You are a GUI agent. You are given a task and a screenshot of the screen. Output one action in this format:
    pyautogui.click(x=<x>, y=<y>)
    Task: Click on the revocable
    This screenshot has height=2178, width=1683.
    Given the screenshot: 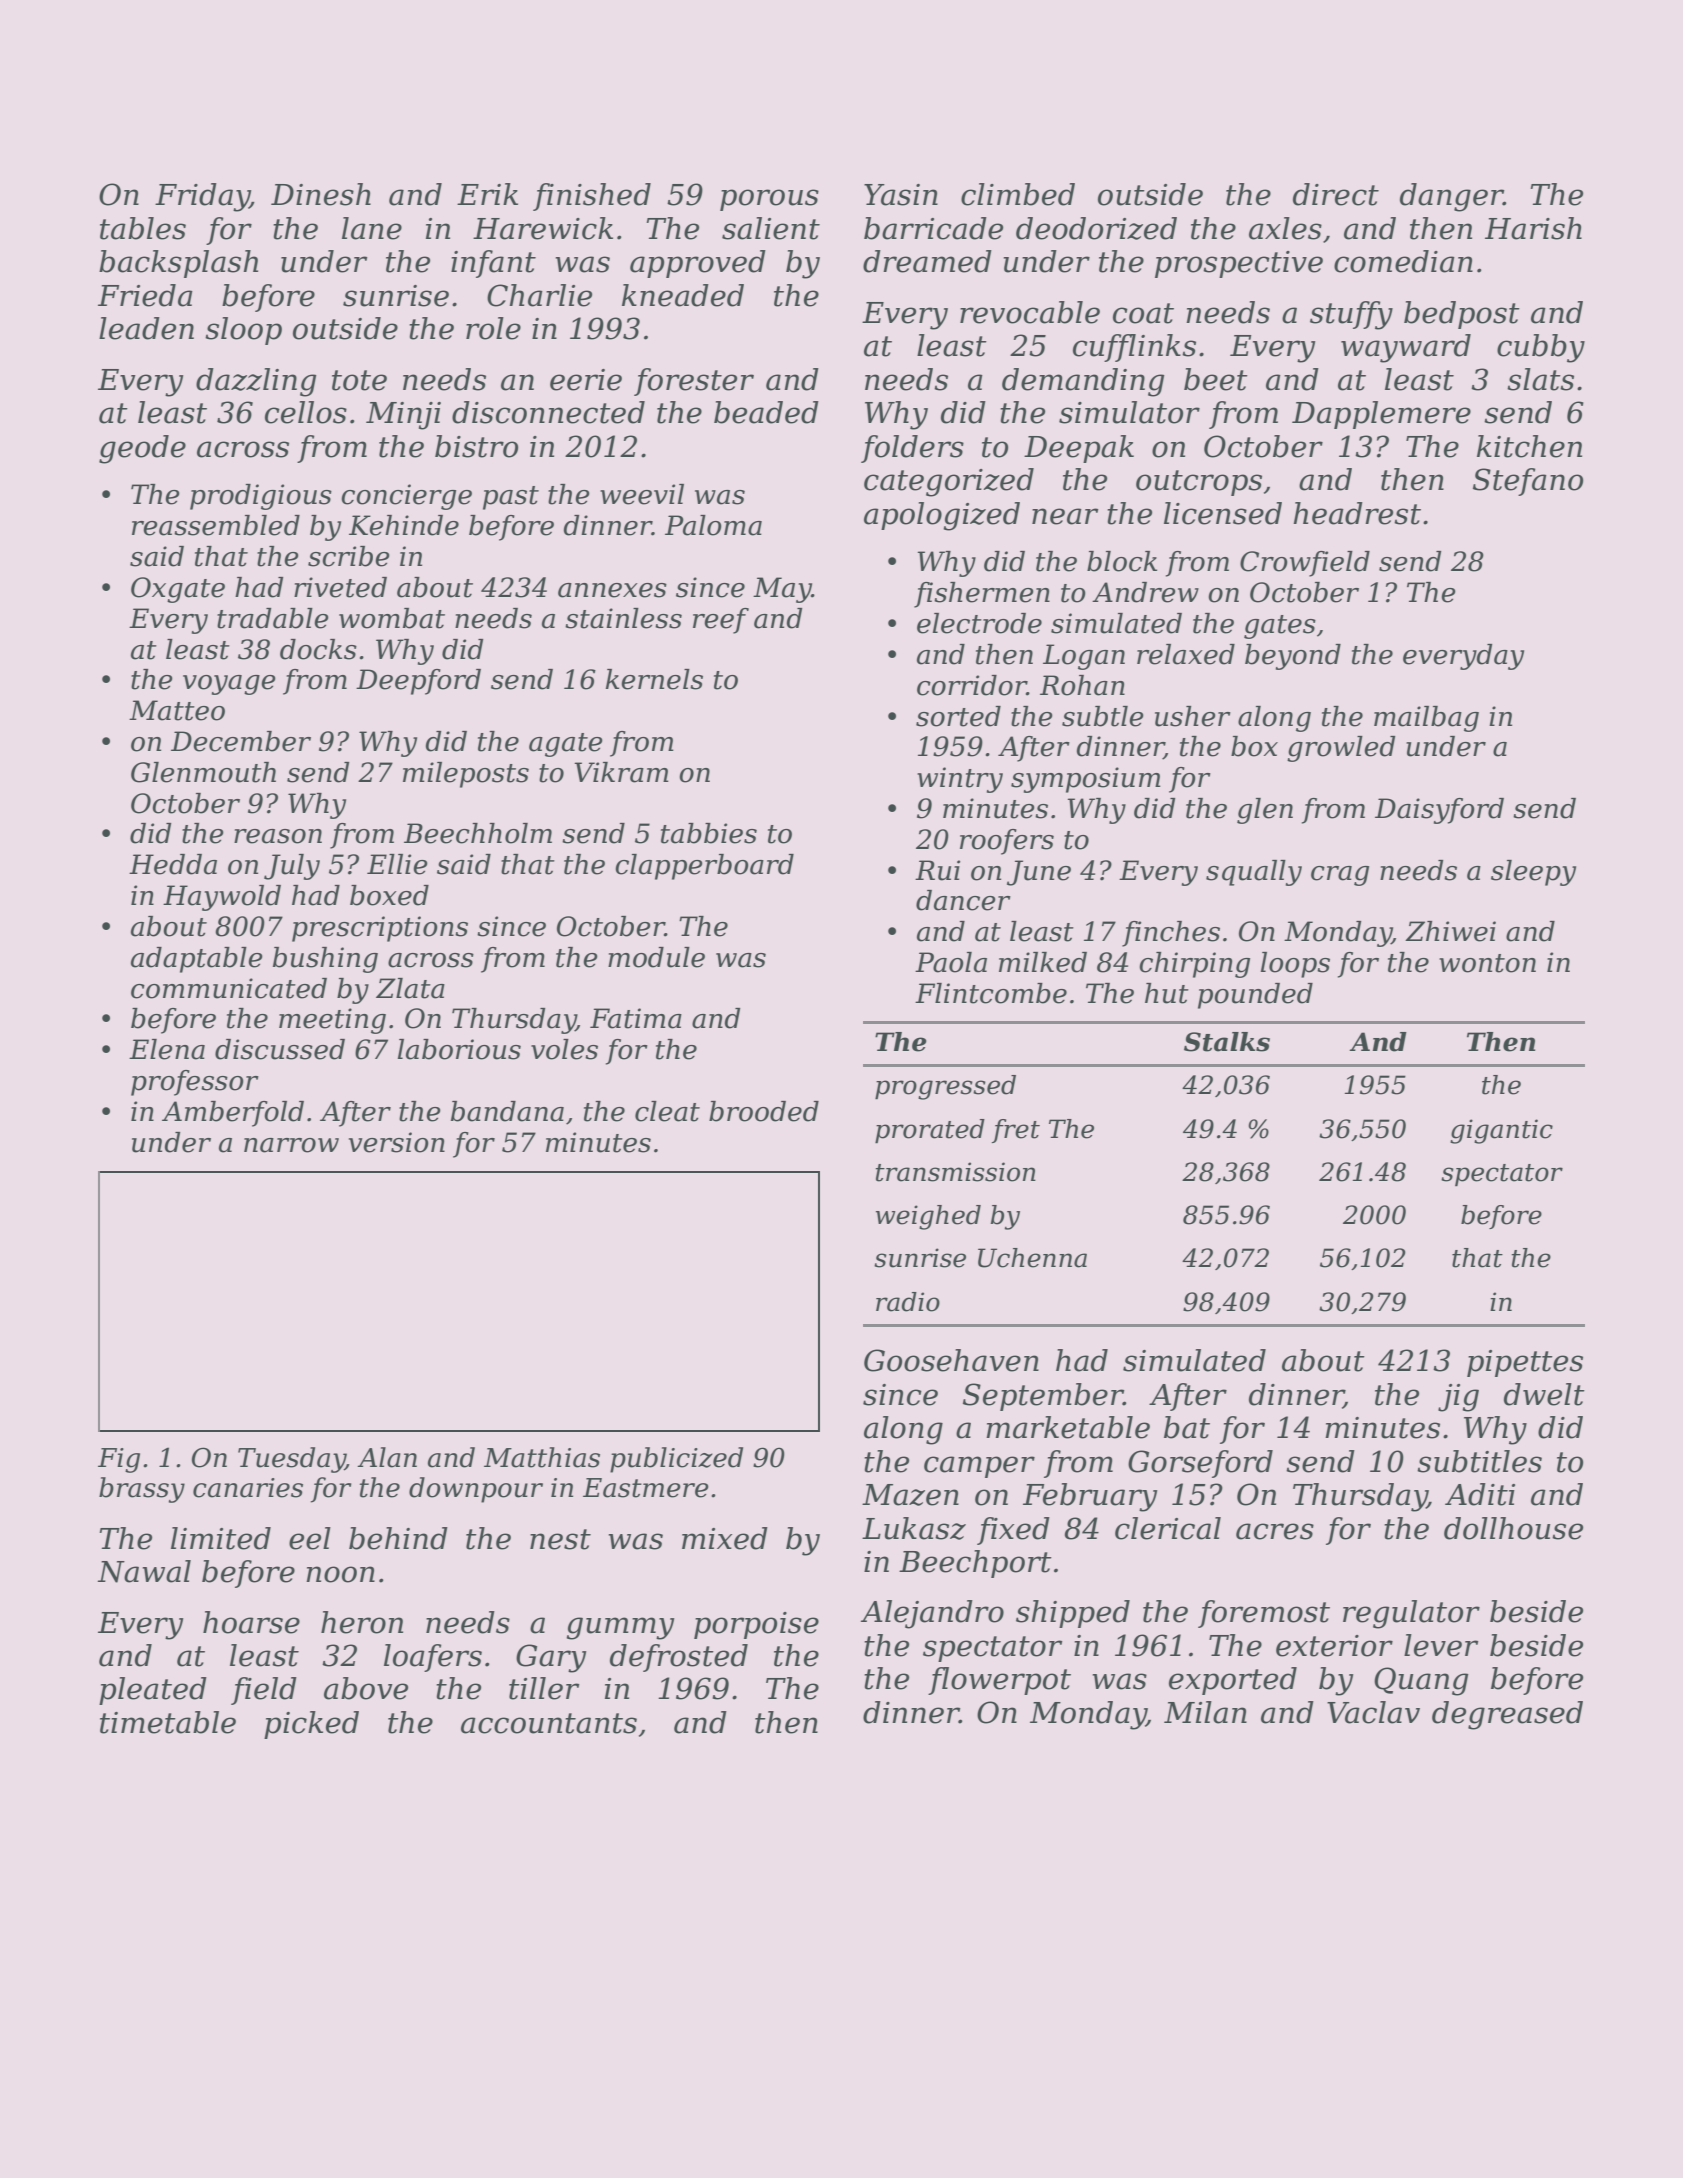 What is the action you would take?
    pyautogui.click(x=1030, y=312)
